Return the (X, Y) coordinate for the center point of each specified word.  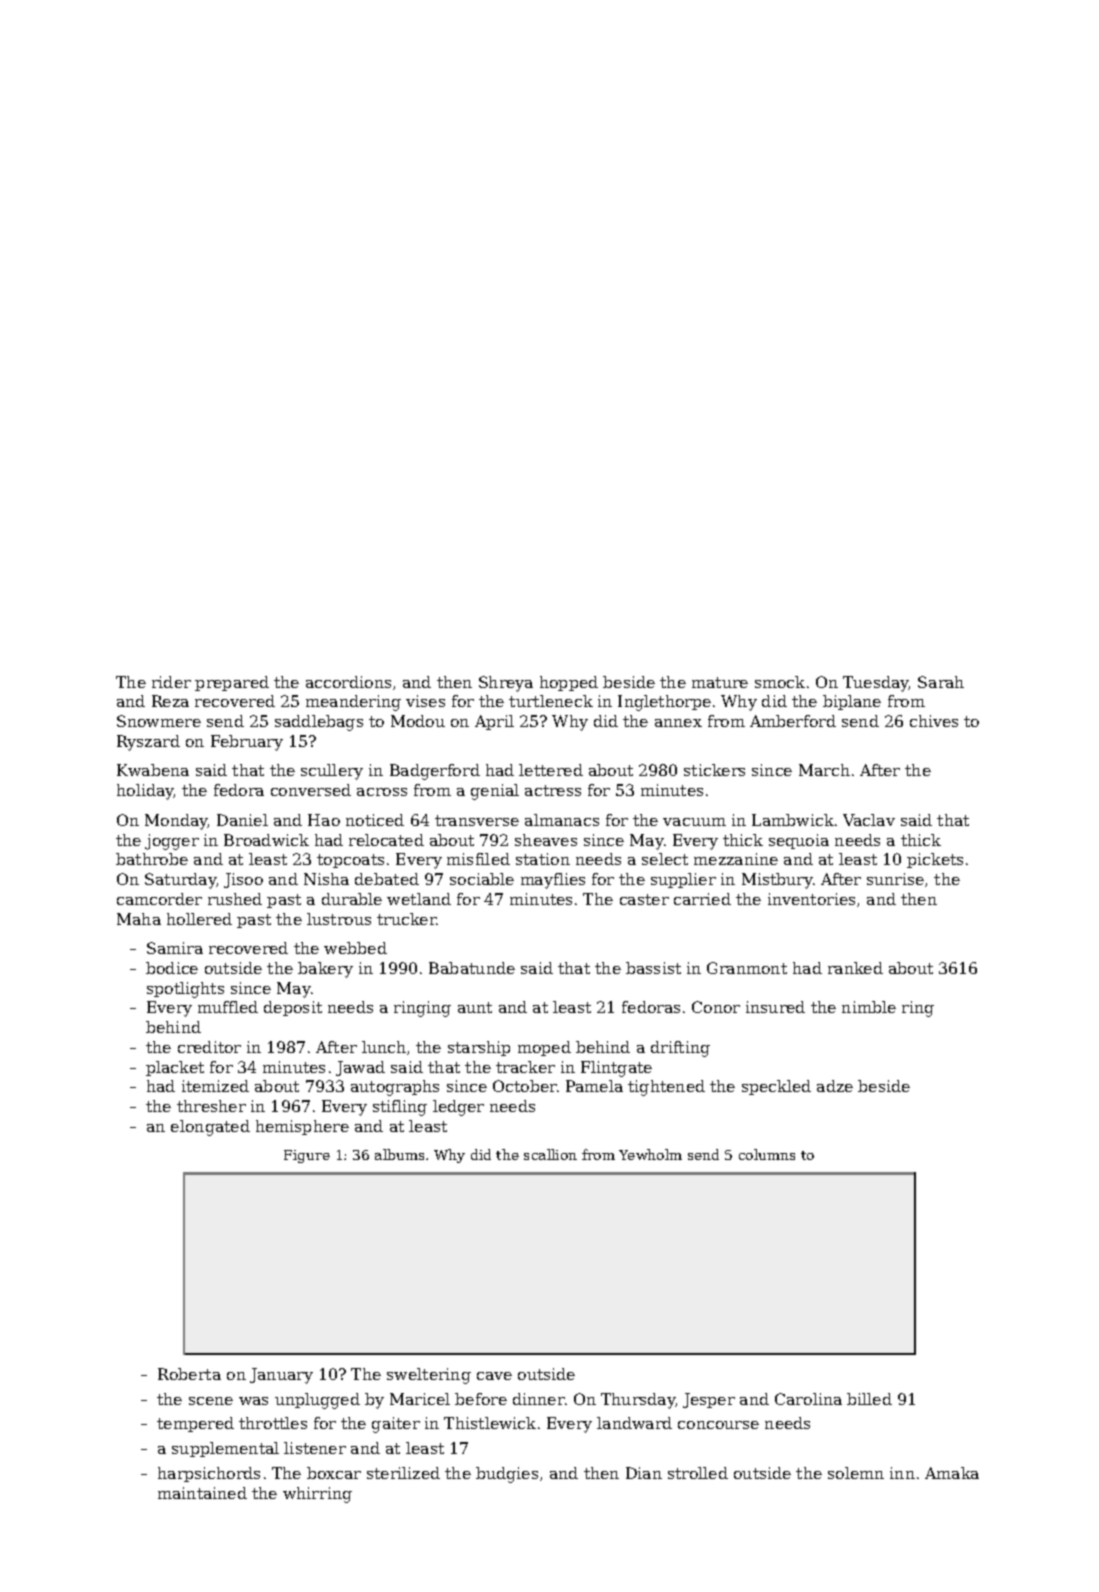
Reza (170, 701)
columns (767, 1154)
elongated (210, 1128)
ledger (458, 1108)
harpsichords (209, 1474)
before (481, 1399)
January (281, 1376)
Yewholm (650, 1154)
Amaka (952, 1473)
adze (835, 1086)
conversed (311, 790)
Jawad (360, 1068)
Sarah (941, 682)
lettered (551, 770)
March (824, 770)
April (494, 722)
